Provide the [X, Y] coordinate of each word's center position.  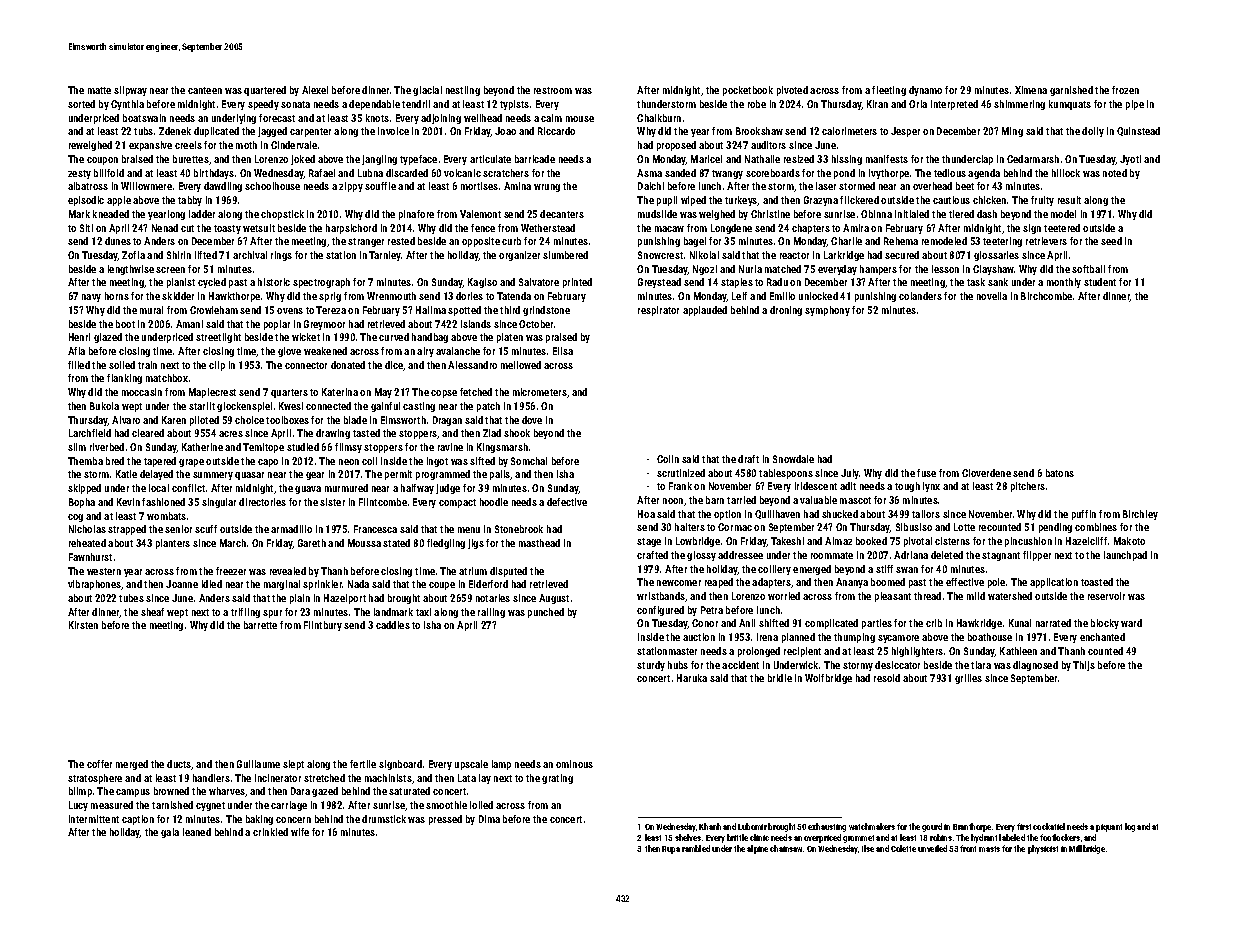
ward [1131, 623]
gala [170, 833]
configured [660, 611]
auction [699, 637]
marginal [282, 585]
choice [249, 420]
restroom [553, 90]
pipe [1135, 105]
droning [786, 311]
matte [99, 90]
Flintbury [323, 626]
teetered [1062, 228]
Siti [86, 228]
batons [1060, 473]
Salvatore [539, 282]
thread [927, 596]
